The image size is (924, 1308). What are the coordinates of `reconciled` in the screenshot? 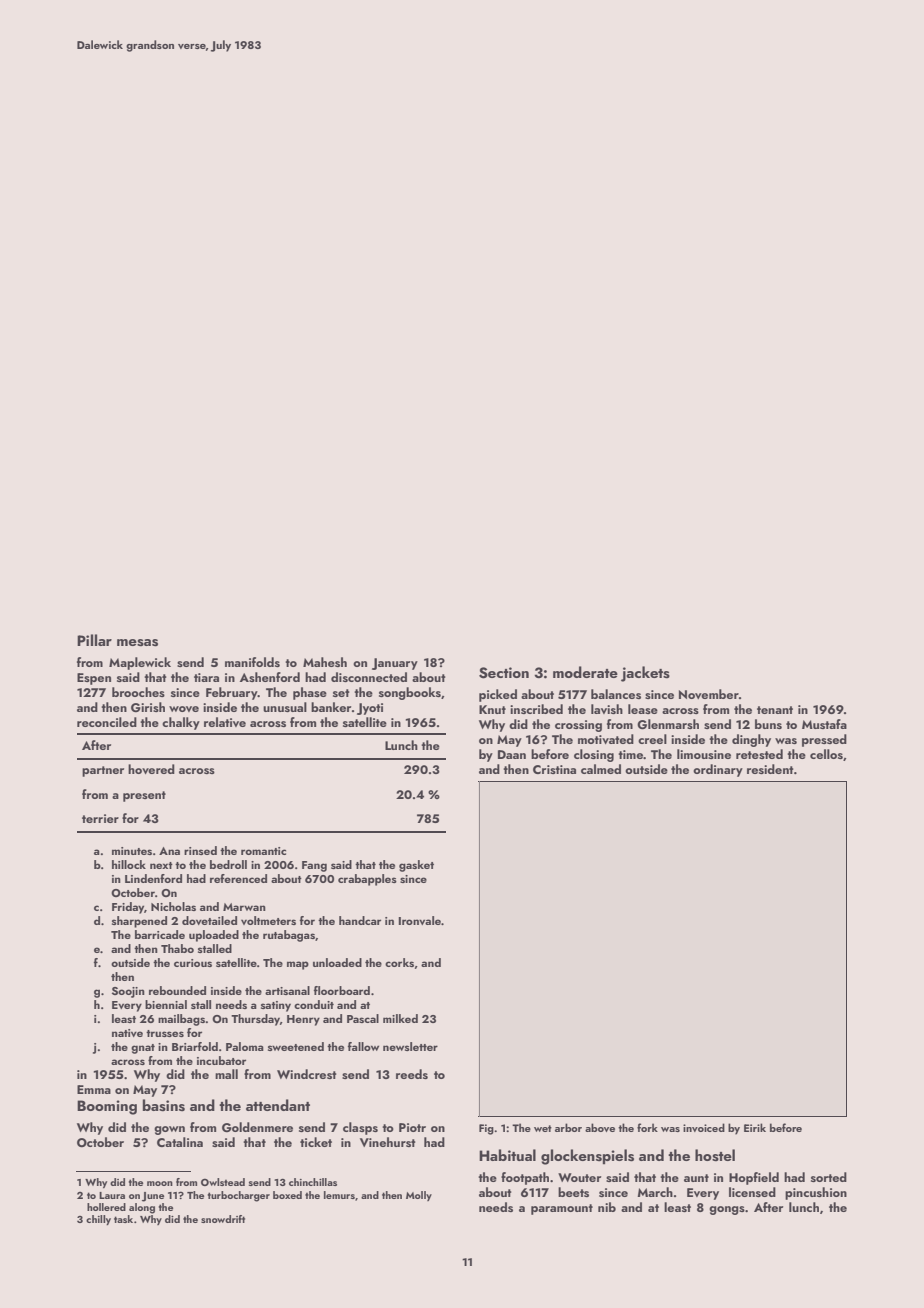 It's located at (107, 722).
